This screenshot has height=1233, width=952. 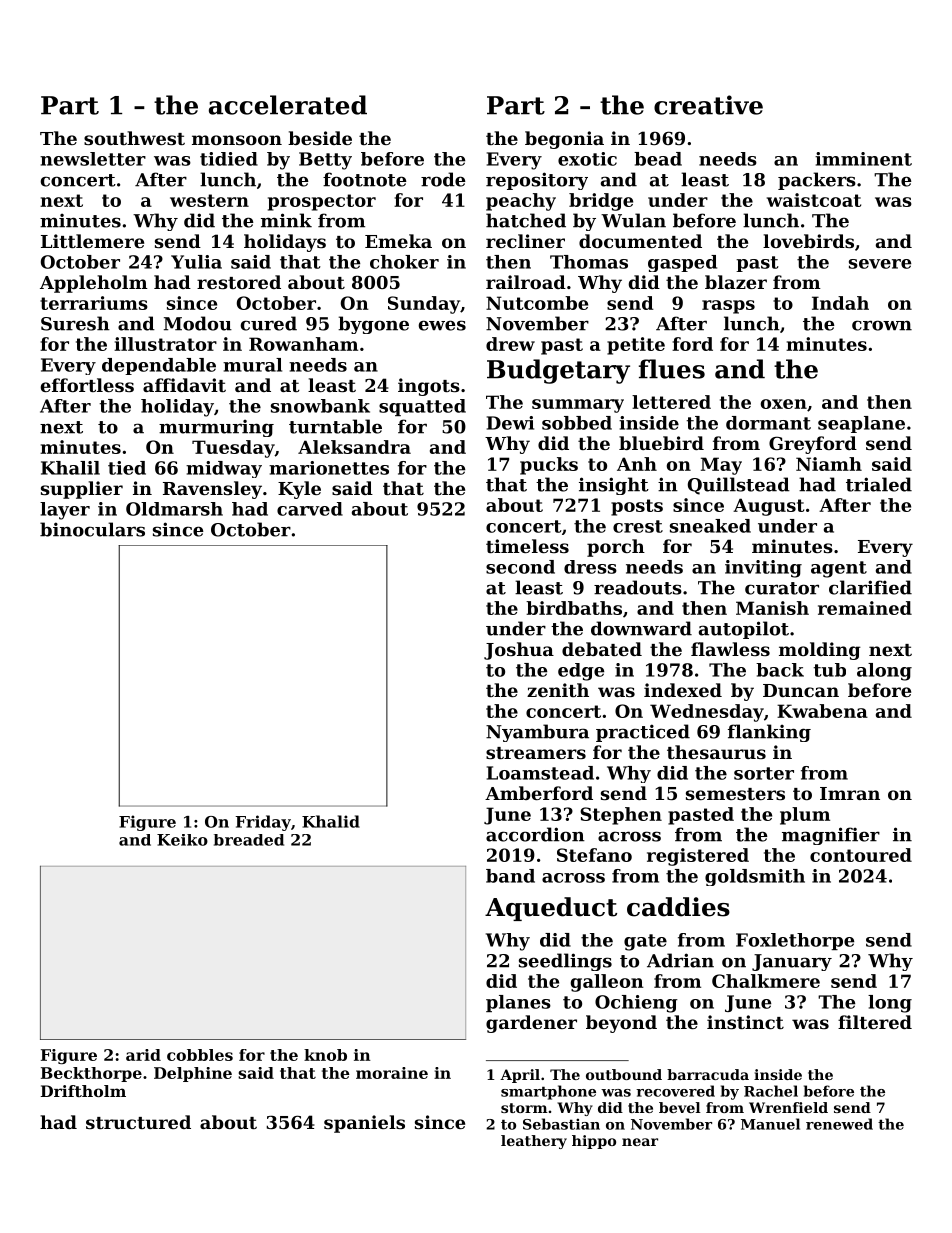 What do you see at coordinates (174, 509) in the screenshot?
I see `Oldmarsh` at bounding box center [174, 509].
